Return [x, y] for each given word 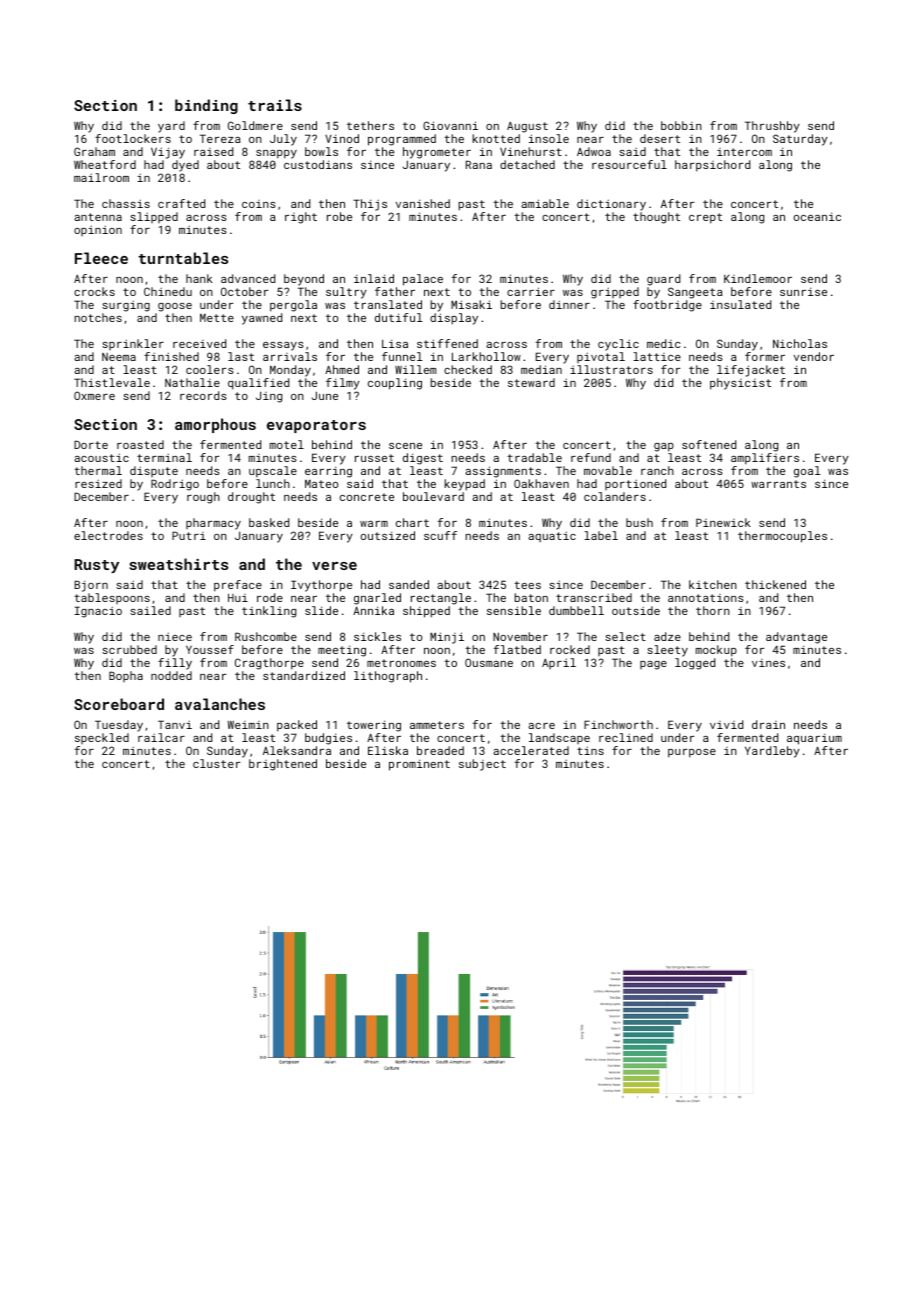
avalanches [220, 704]
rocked [570, 649]
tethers [370, 125]
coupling [395, 384]
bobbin [681, 125]
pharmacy [213, 524]
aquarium [814, 739]
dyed [185, 166]
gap [664, 447]
